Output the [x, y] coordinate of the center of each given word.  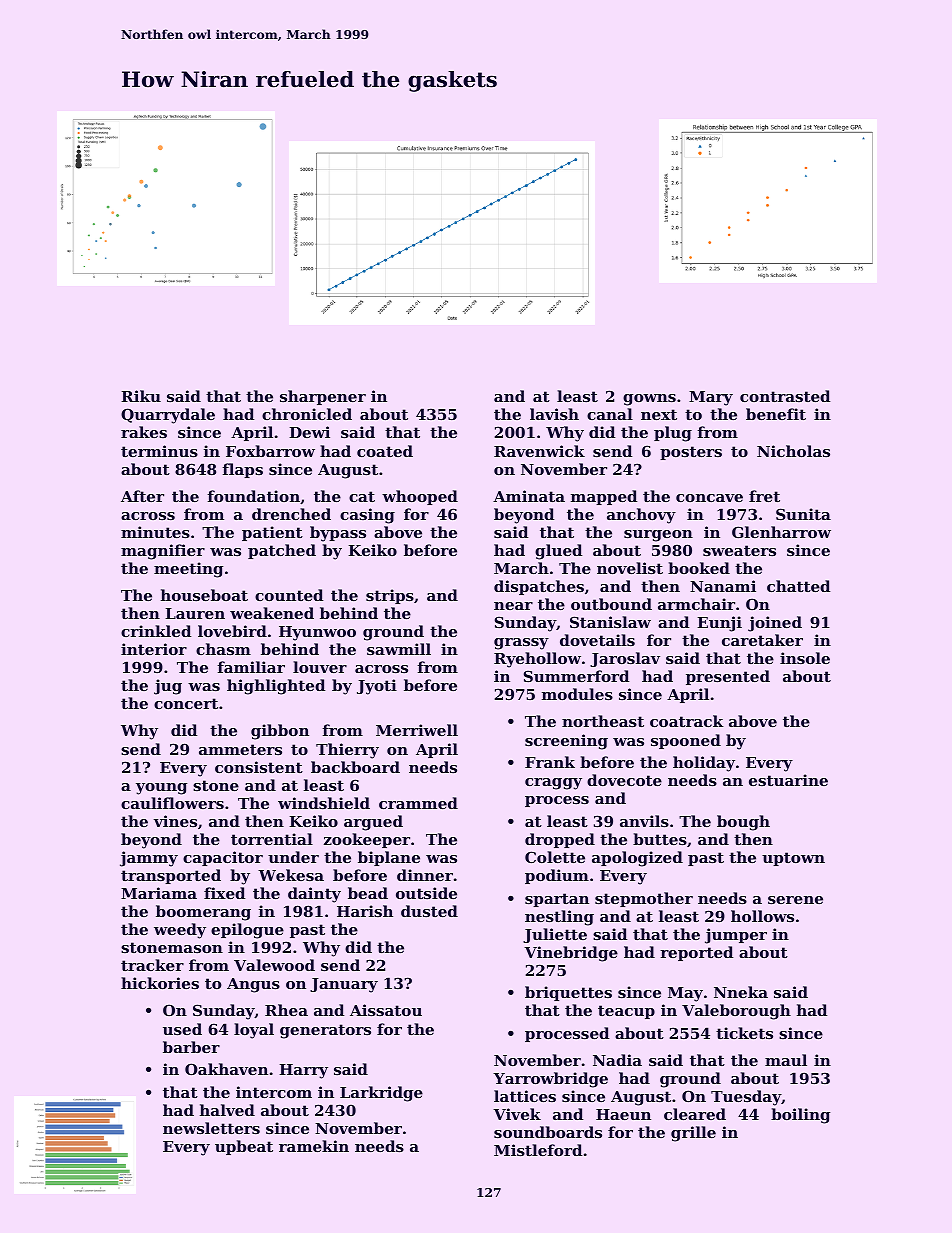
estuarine [788, 780]
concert [186, 703]
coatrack [687, 721]
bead [368, 893]
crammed [418, 803]
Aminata [529, 496]
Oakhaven [226, 1069]
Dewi [309, 432]
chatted [798, 586]
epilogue [247, 931]
